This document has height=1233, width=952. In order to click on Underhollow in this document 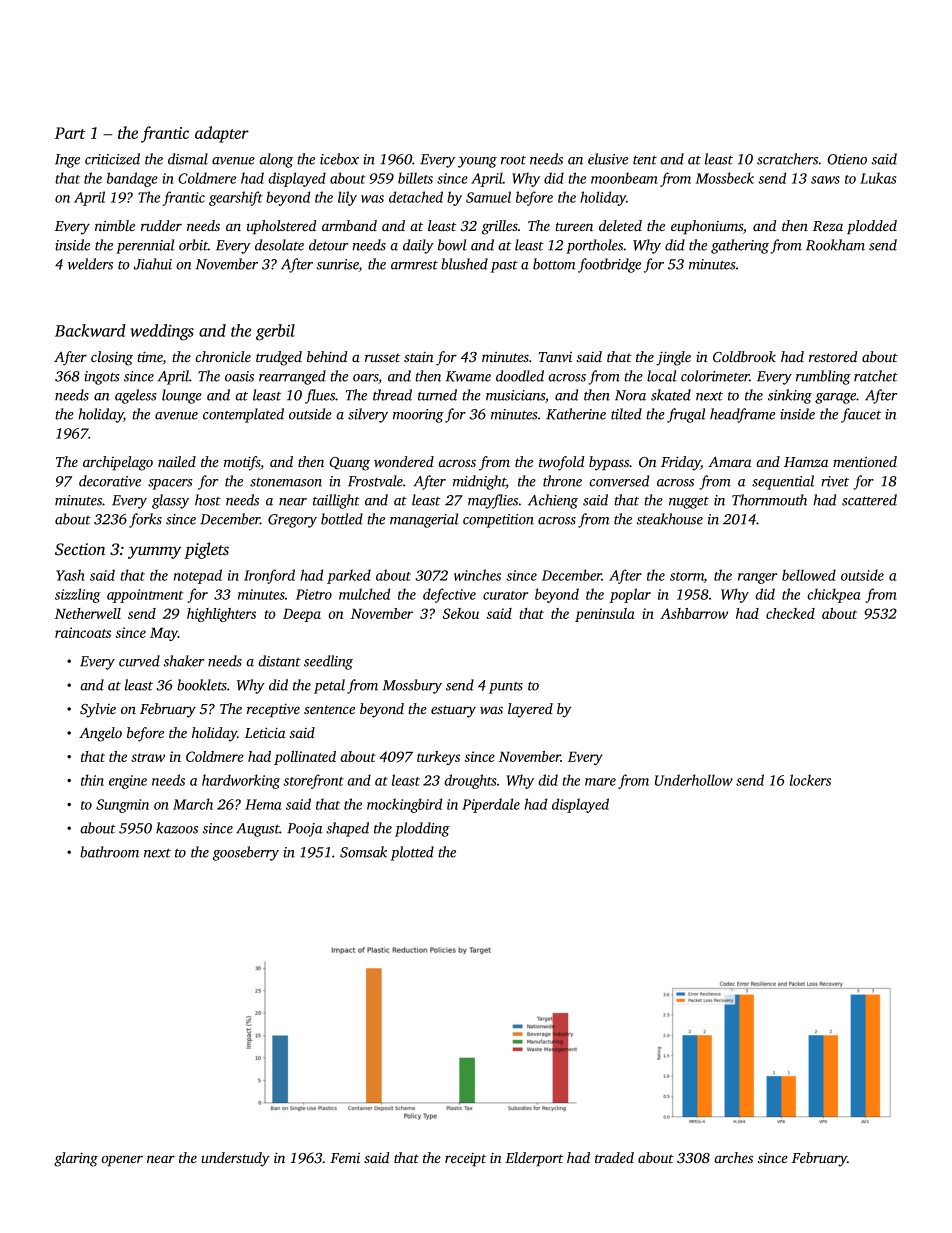, I will do `click(694, 780)`.
